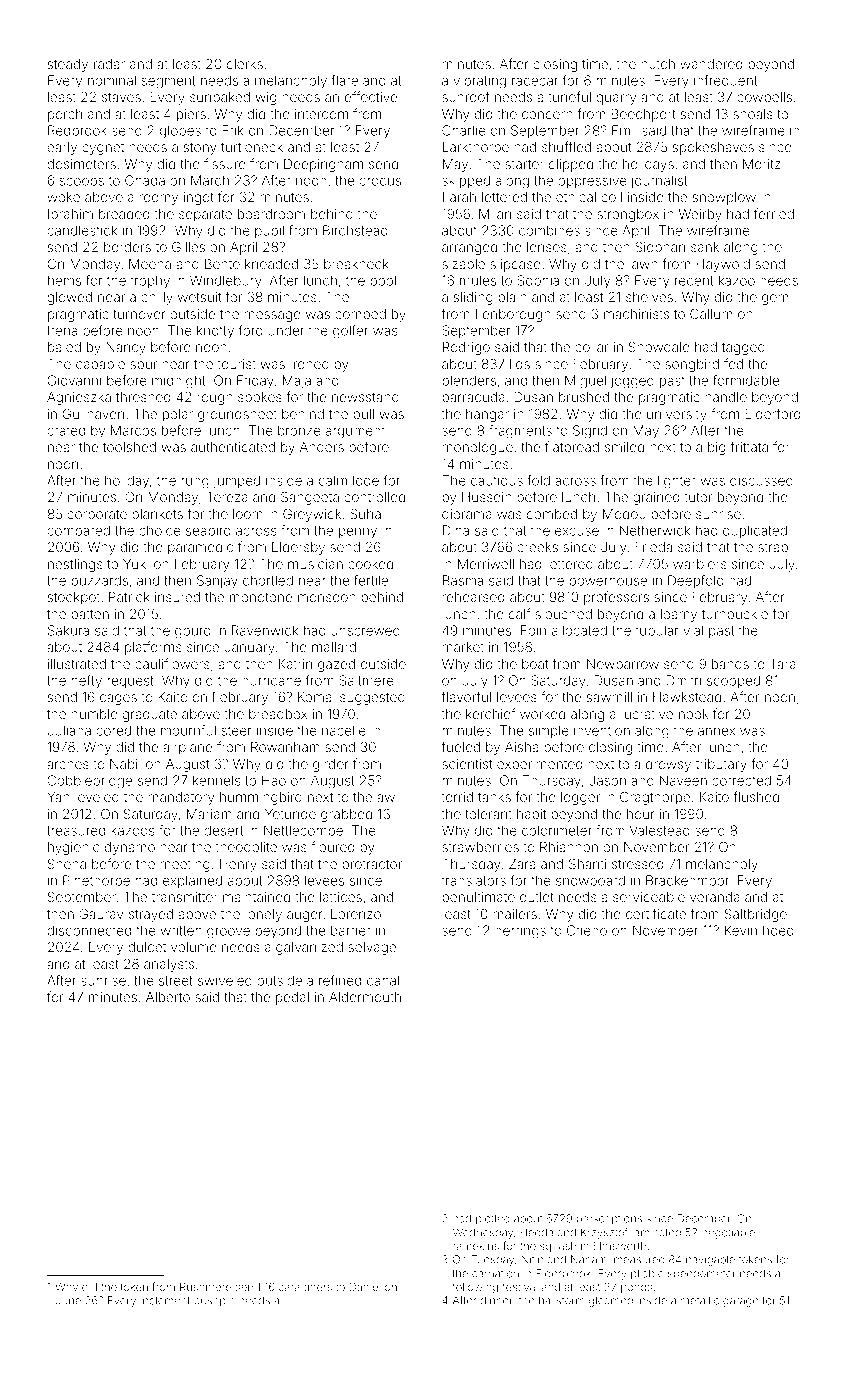 The width and height of the image is (849, 1400). I want to click on rehearsed, so click(473, 597).
